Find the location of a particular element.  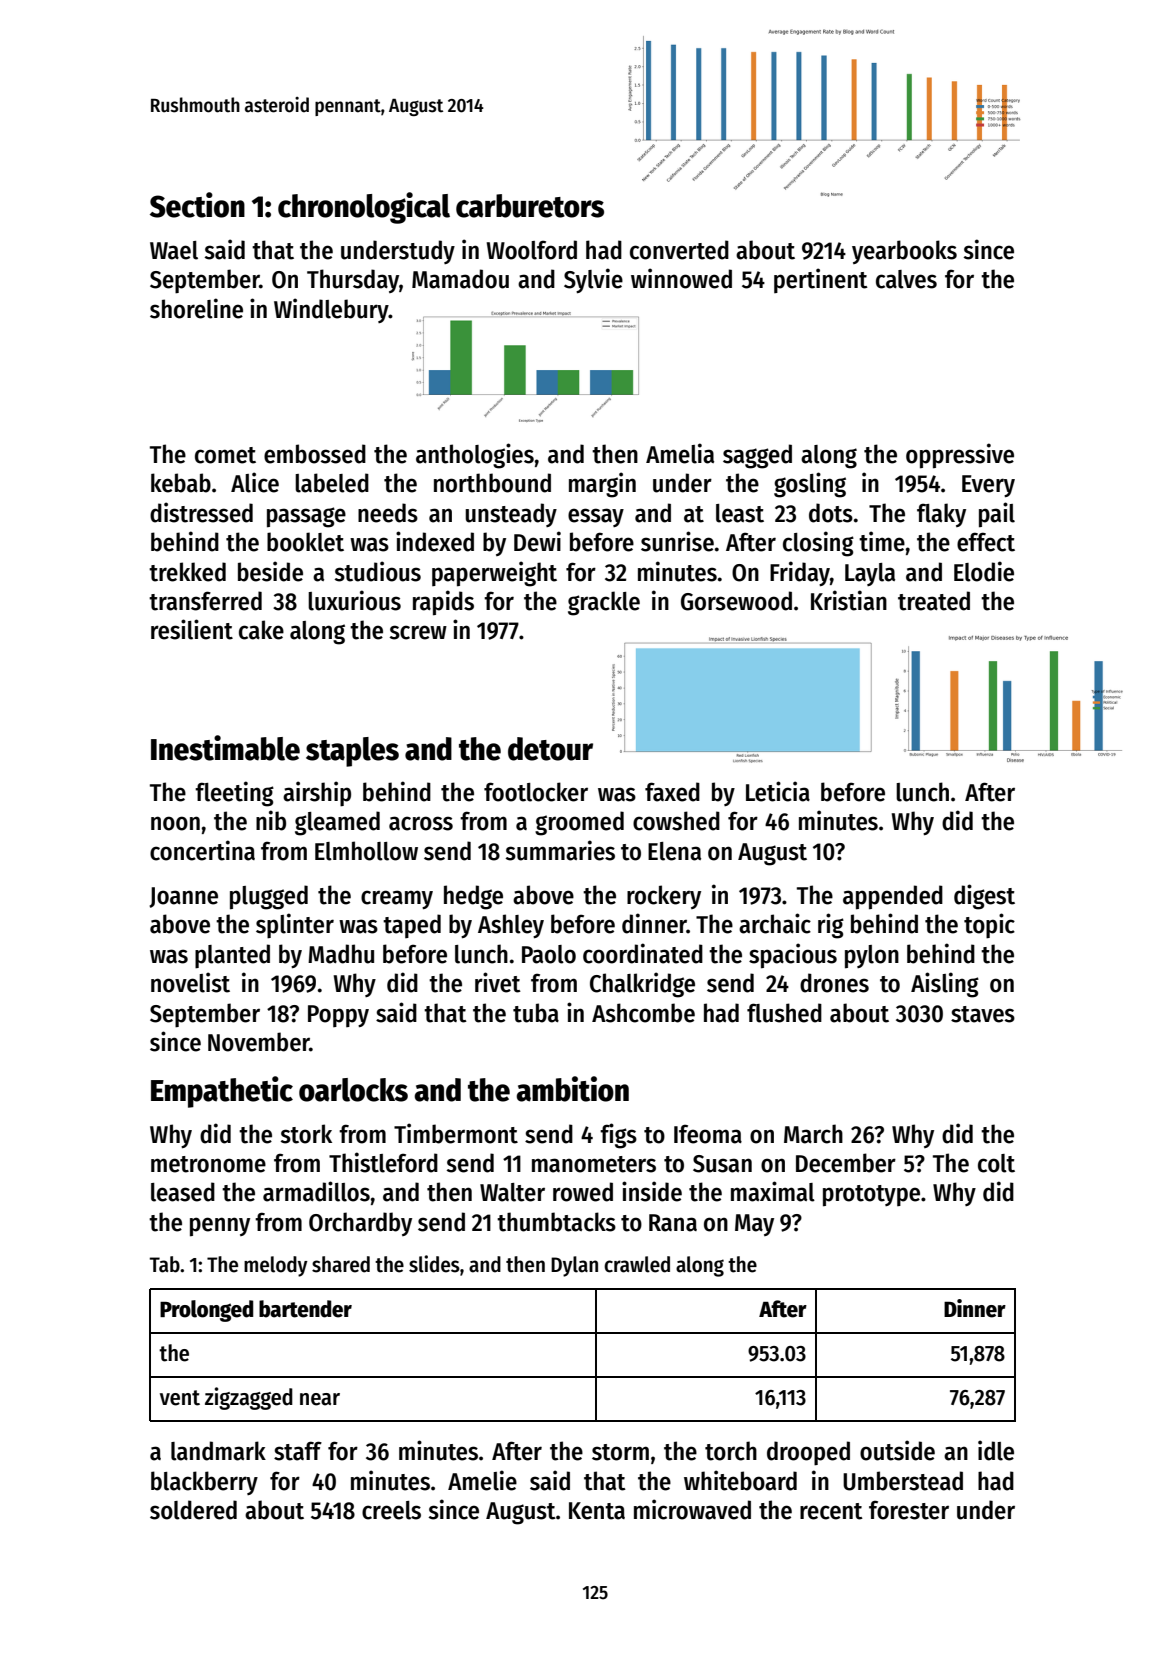

comet is located at coordinates (225, 455).
